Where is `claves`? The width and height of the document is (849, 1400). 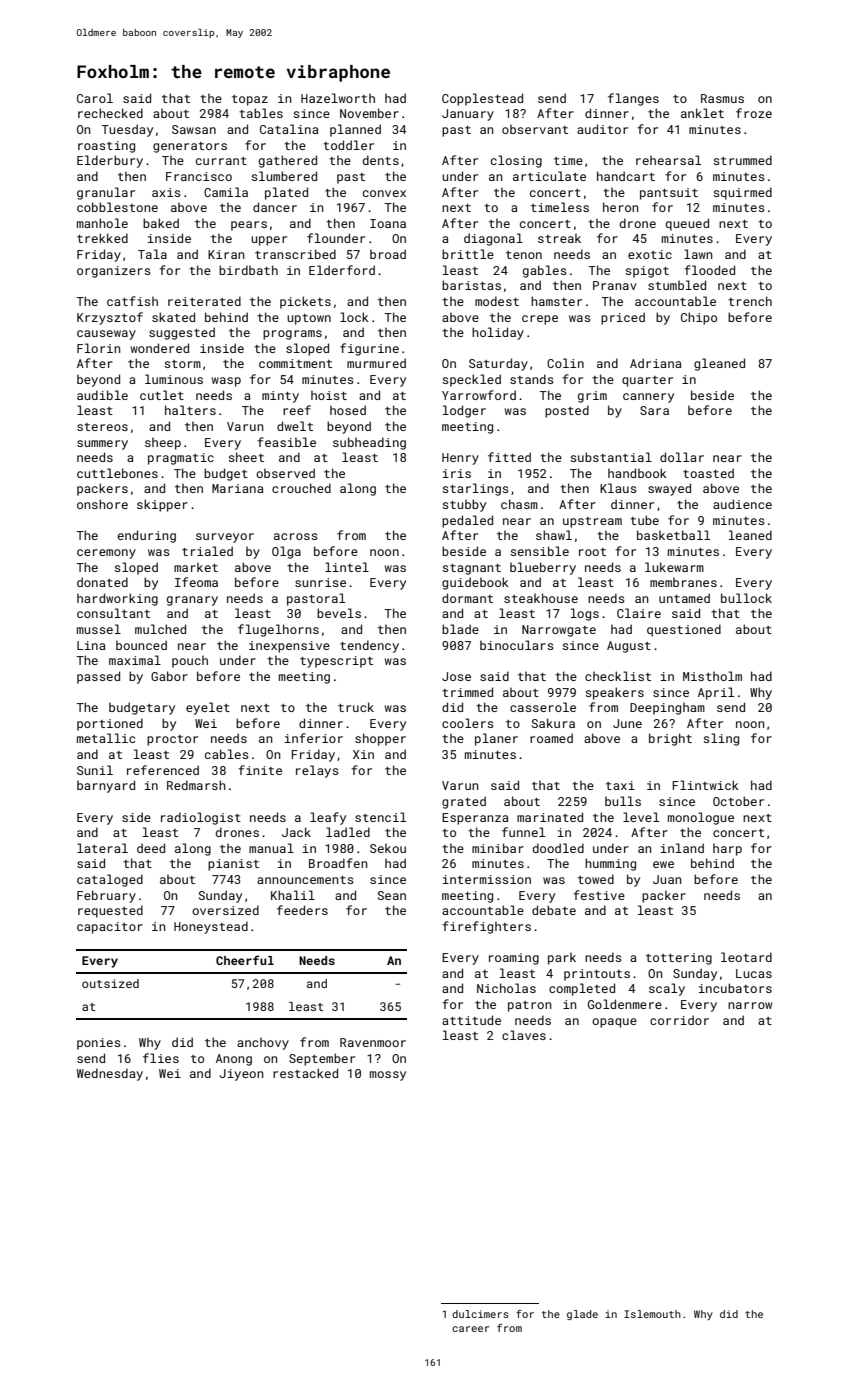
claves is located at coordinates (524, 1035).
